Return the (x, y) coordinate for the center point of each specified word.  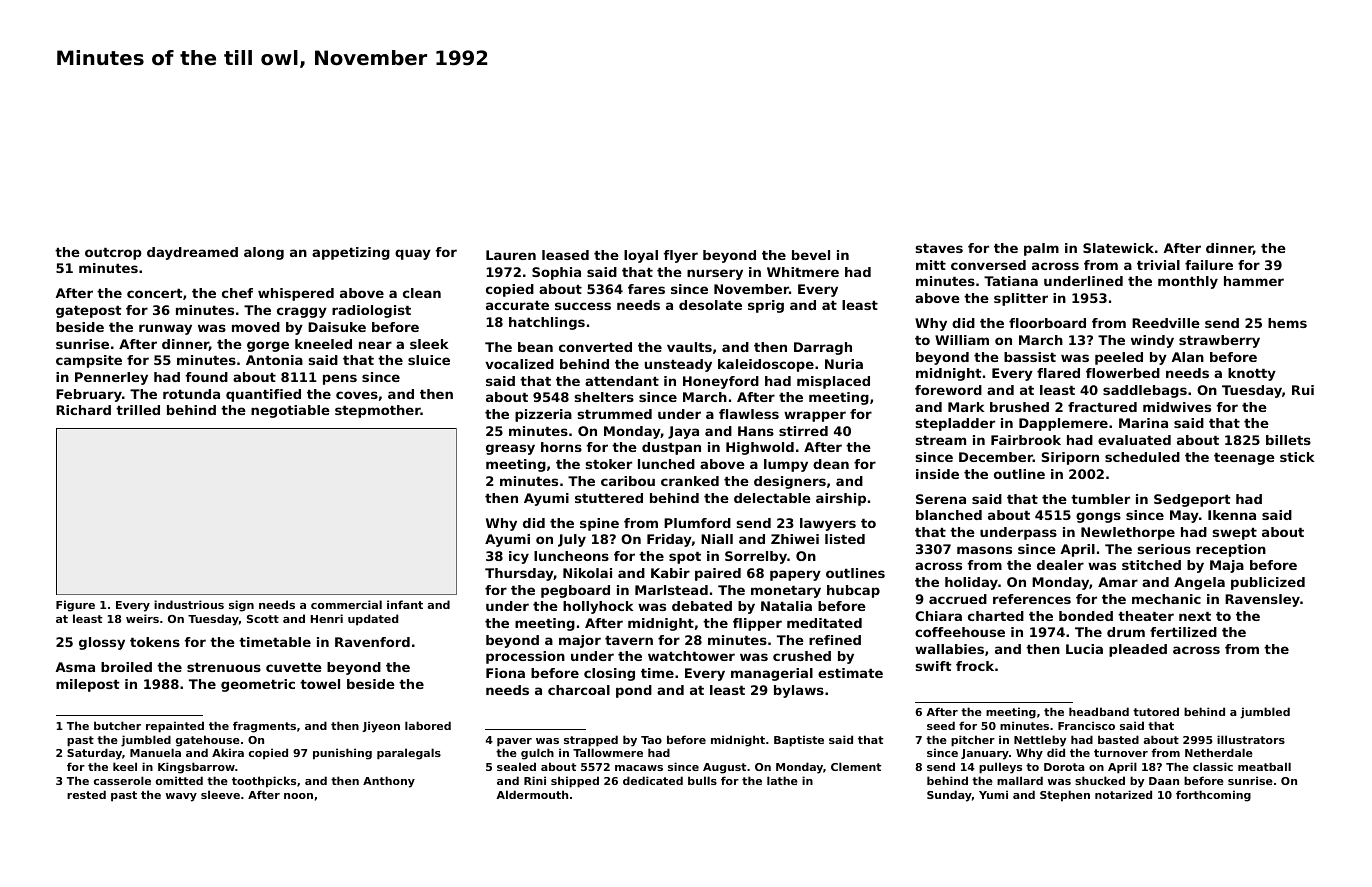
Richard (83, 410)
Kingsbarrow (196, 768)
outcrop (113, 254)
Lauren (511, 255)
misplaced (833, 382)
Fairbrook (1026, 440)
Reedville (1166, 323)
